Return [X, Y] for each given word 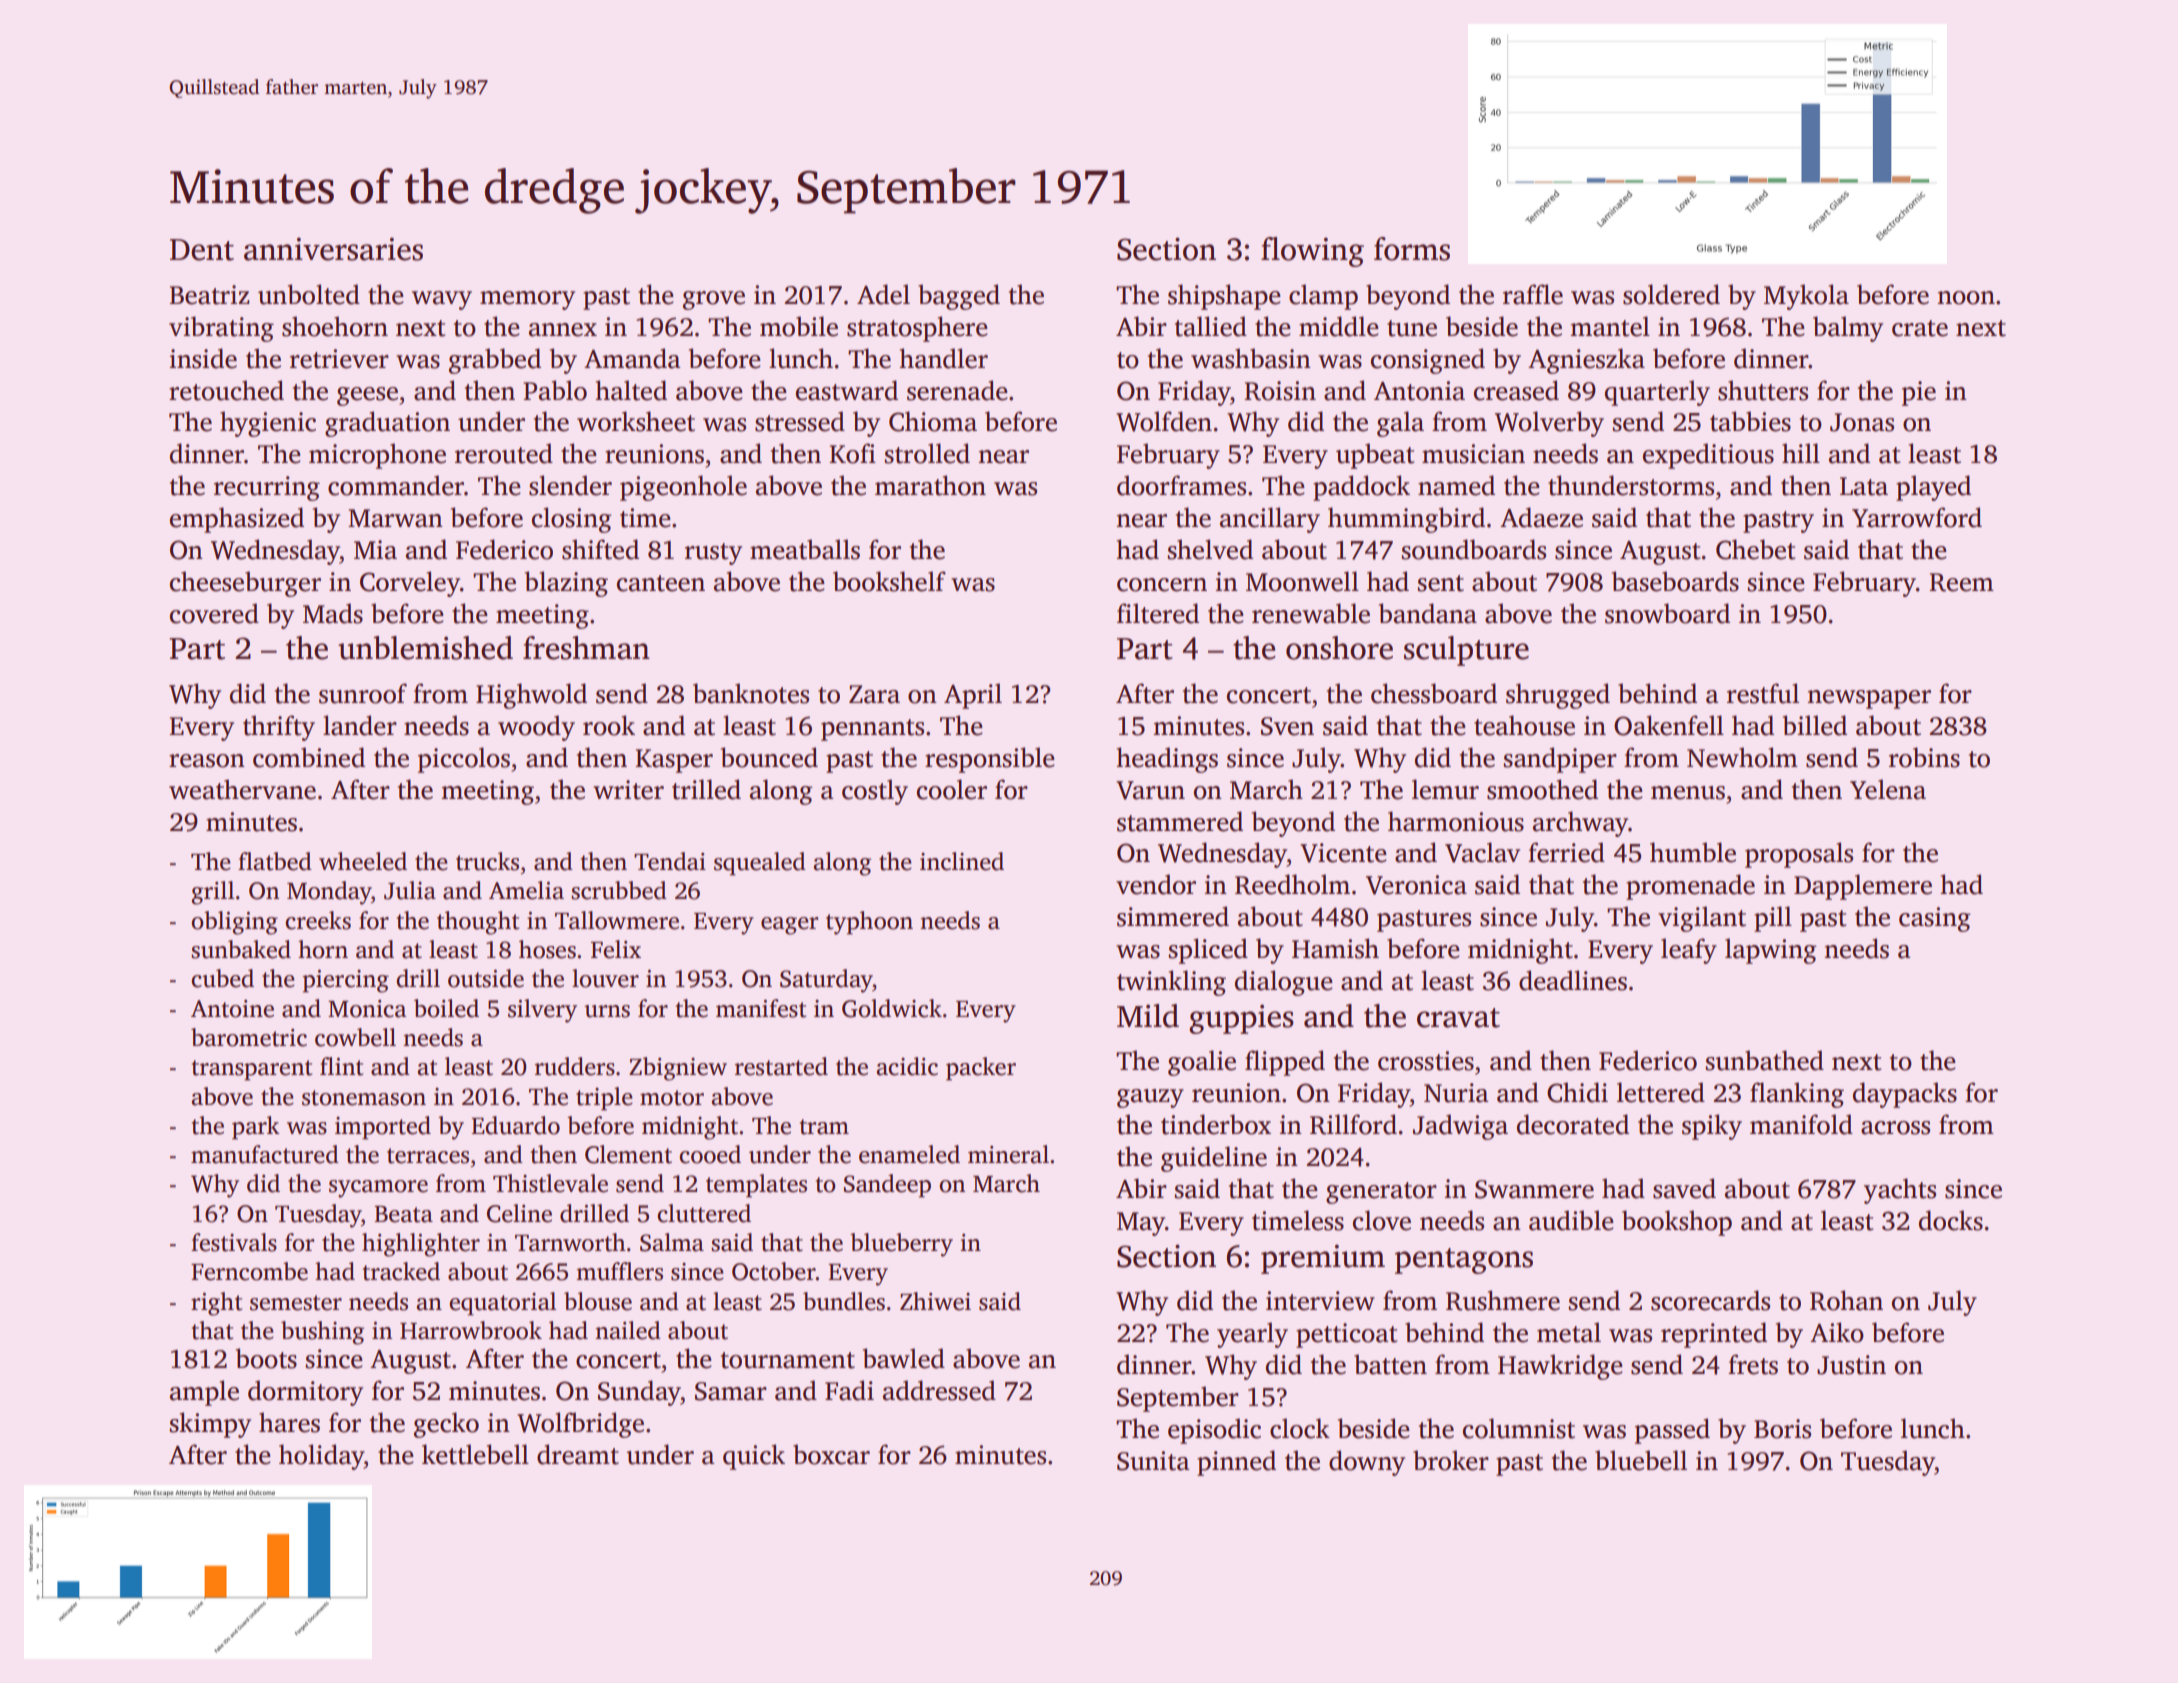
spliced [1208, 951]
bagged [959, 297]
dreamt [578, 1454]
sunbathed [1765, 1060]
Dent [202, 250]
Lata [1864, 486]
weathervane [242, 789]
